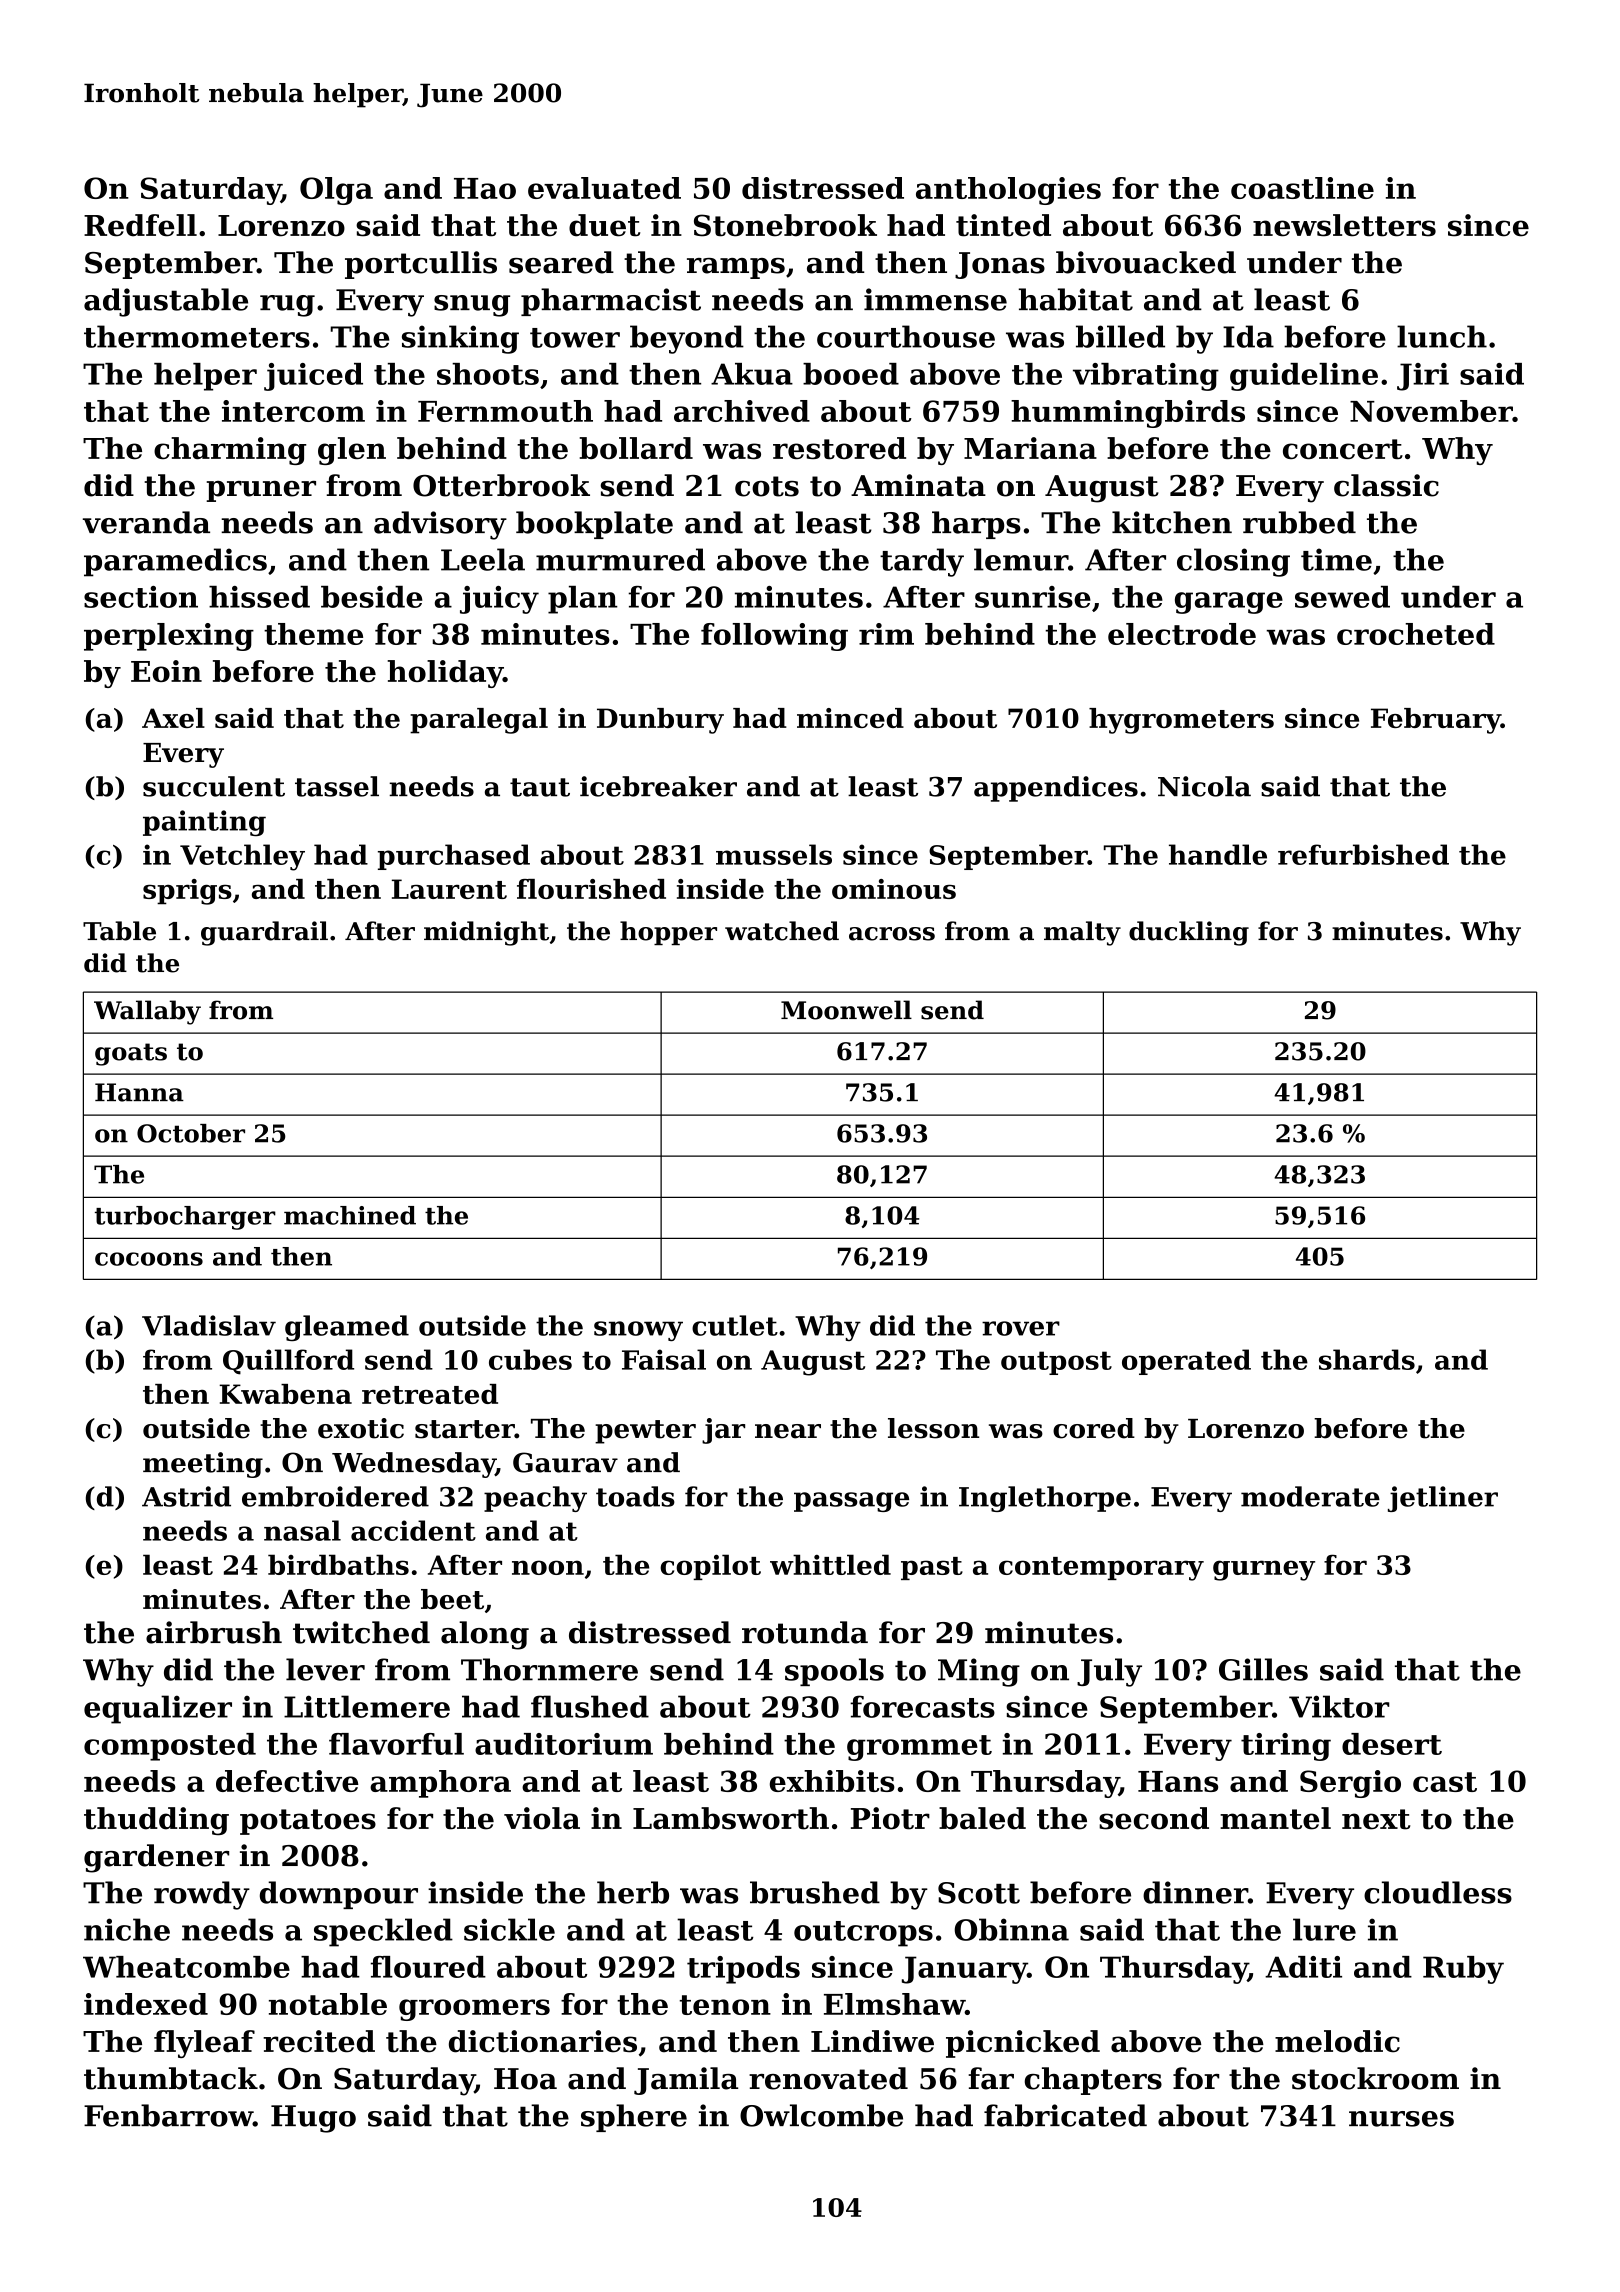 The width and height of the screenshot is (1620, 2292). Describe the element at coordinates (1302, 188) in the screenshot. I see `coastline` at that location.
